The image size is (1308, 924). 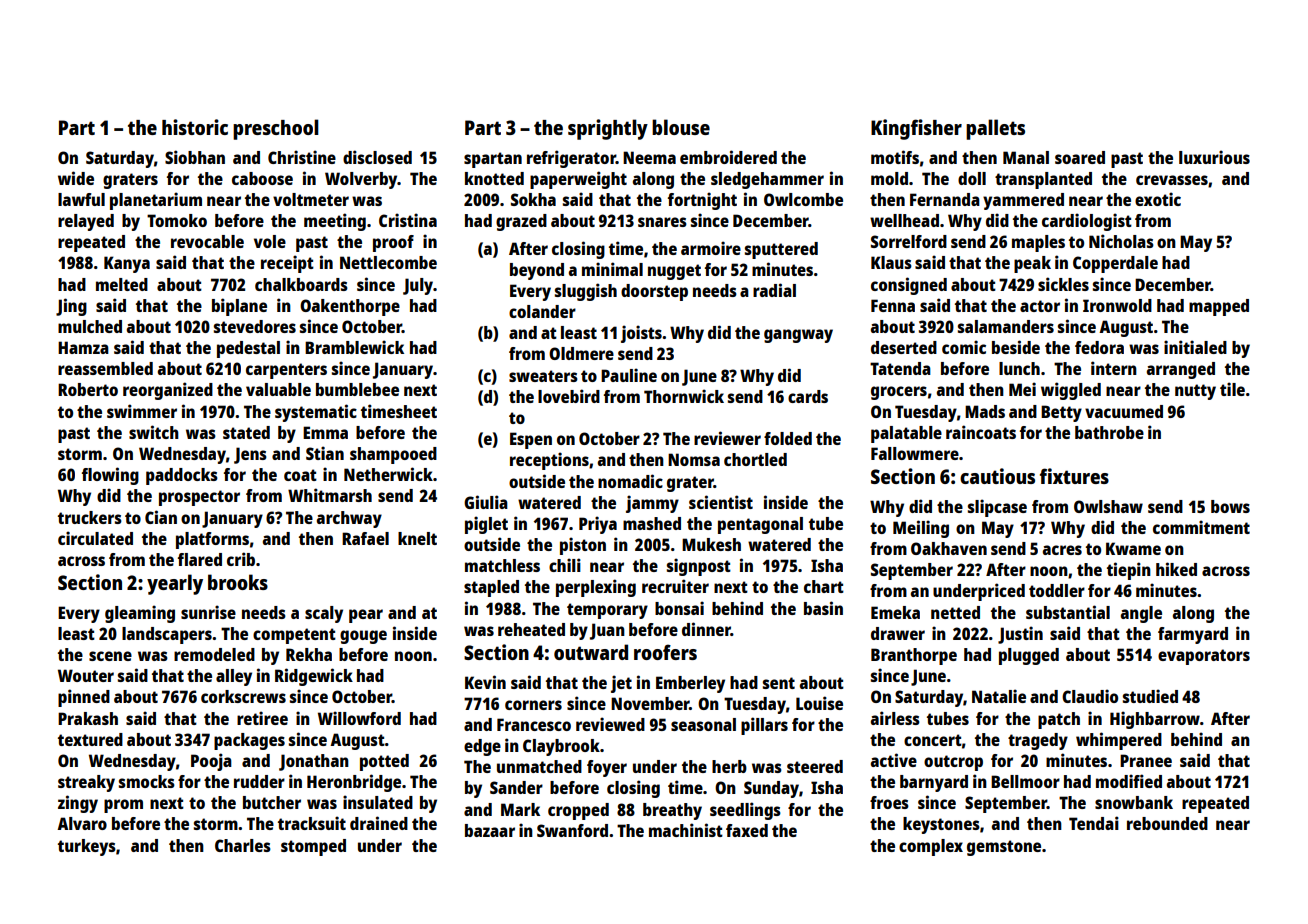 What do you see at coordinates (672, 811) in the screenshot?
I see `breathy` at bounding box center [672, 811].
